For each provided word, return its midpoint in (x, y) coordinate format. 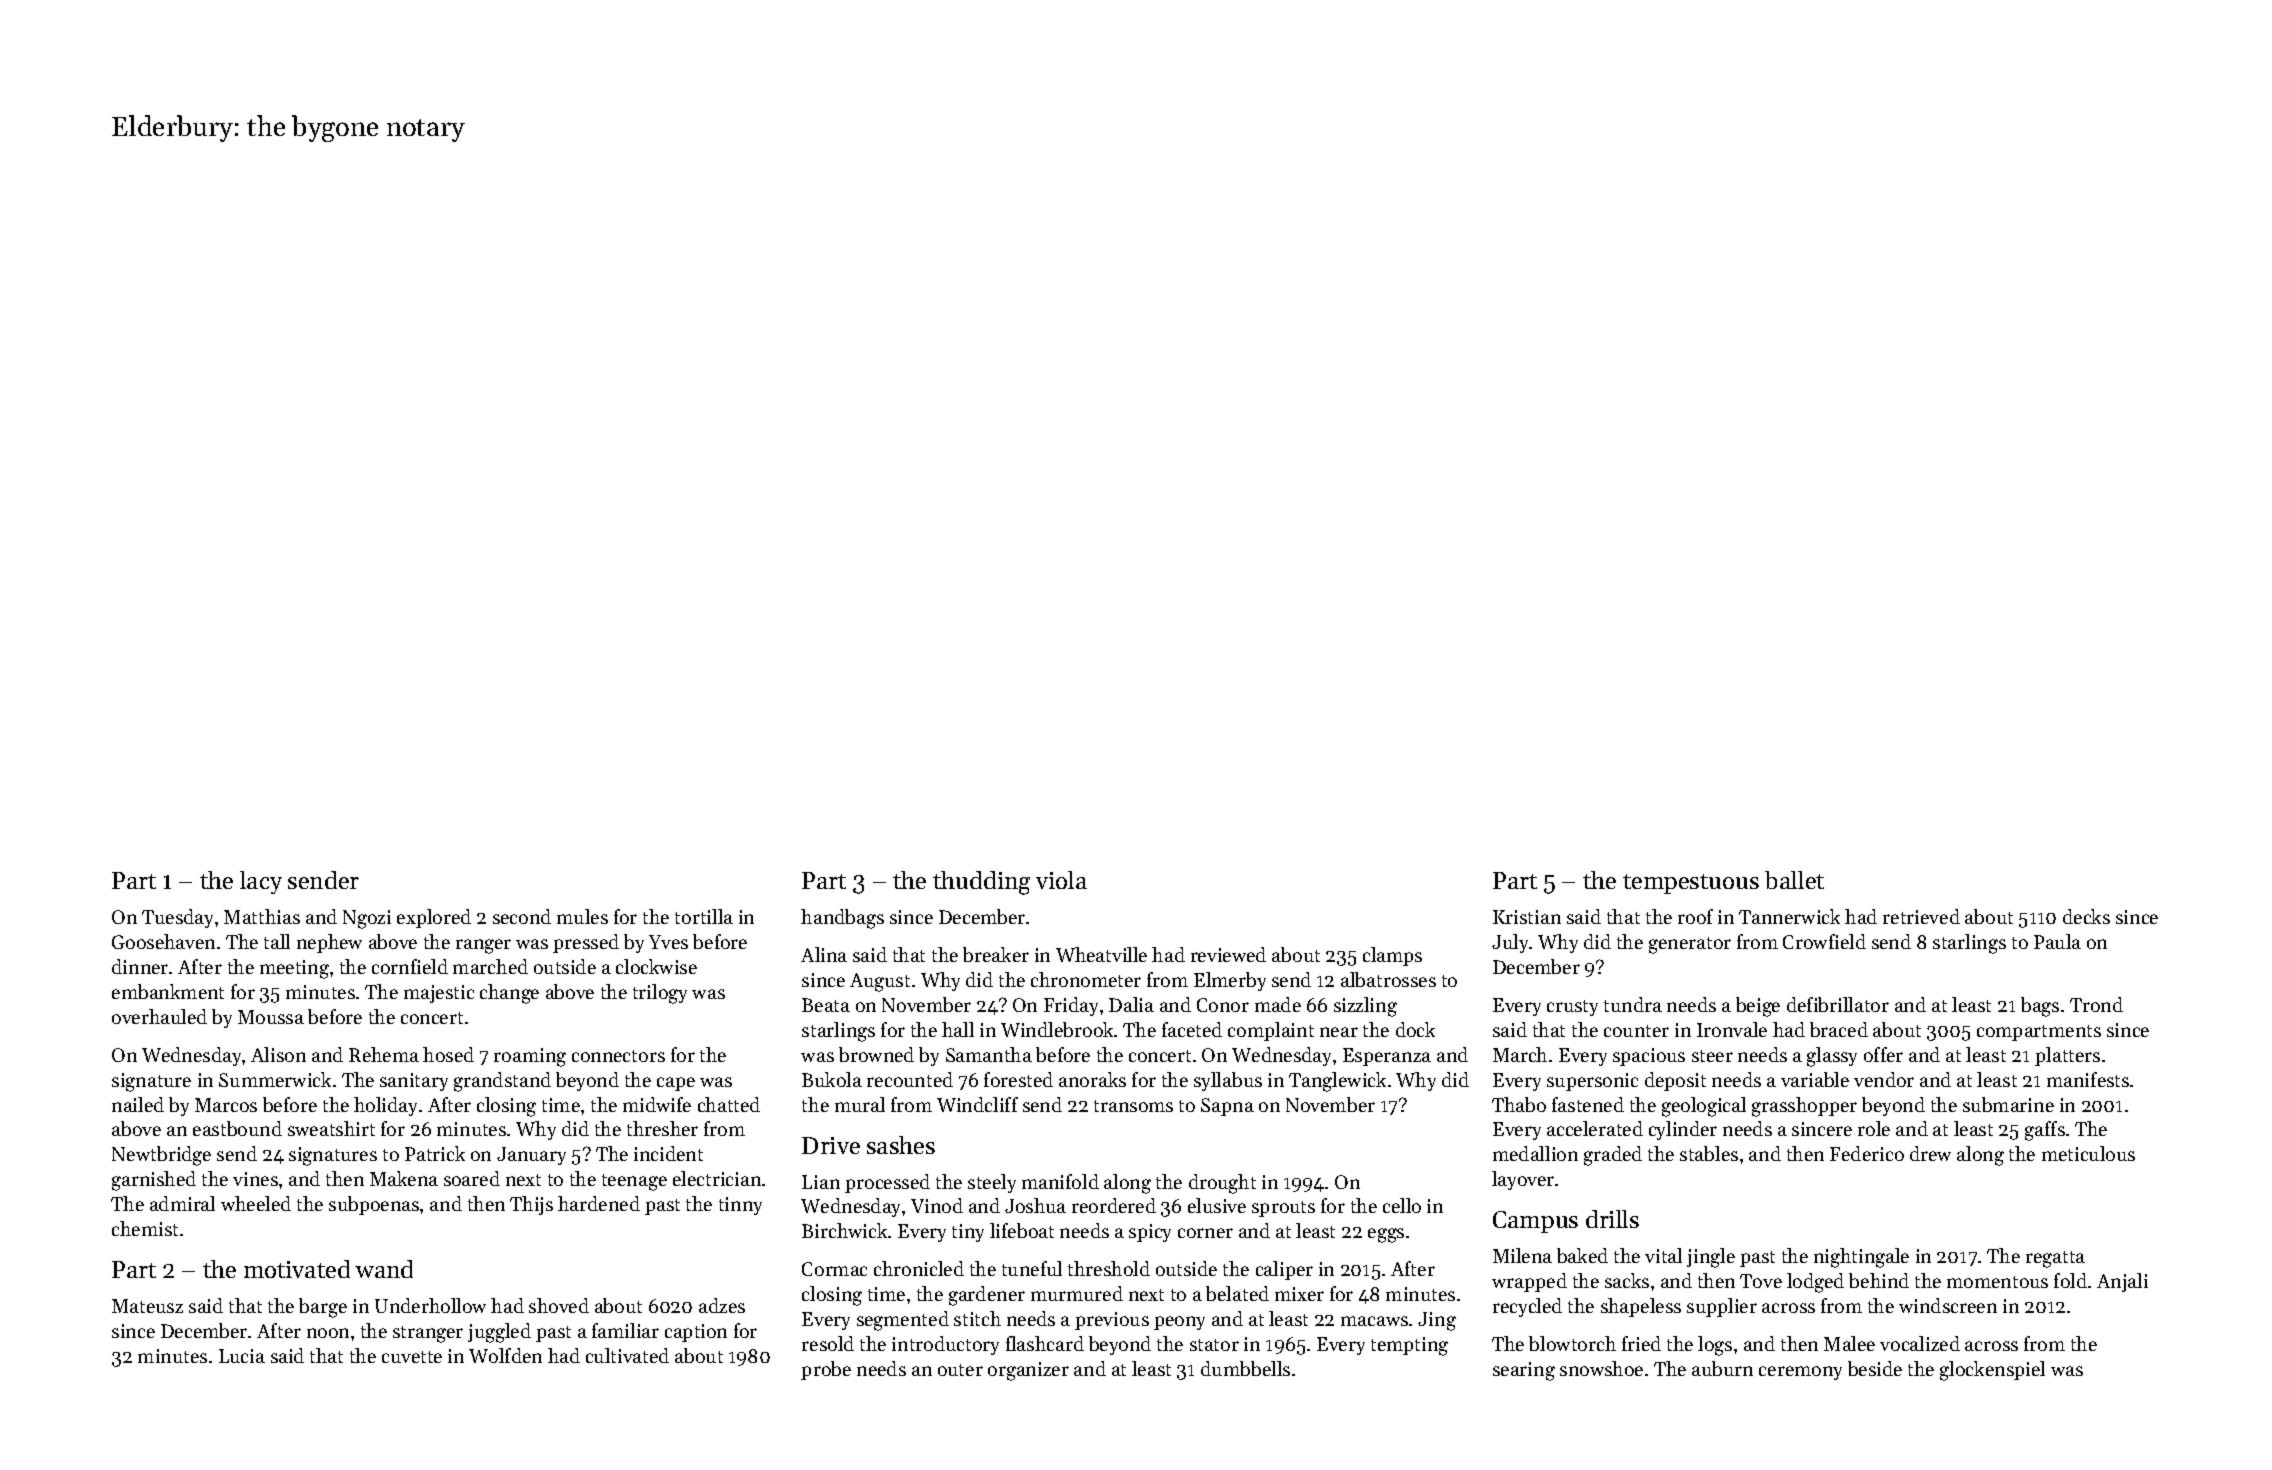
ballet (1794, 880)
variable (1815, 1079)
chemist (145, 1228)
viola (1061, 880)
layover (1523, 1180)
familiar (625, 1330)
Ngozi (367, 919)
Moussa (271, 1017)
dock (1415, 1029)
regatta (2055, 1259)
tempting (1409, 1346)
